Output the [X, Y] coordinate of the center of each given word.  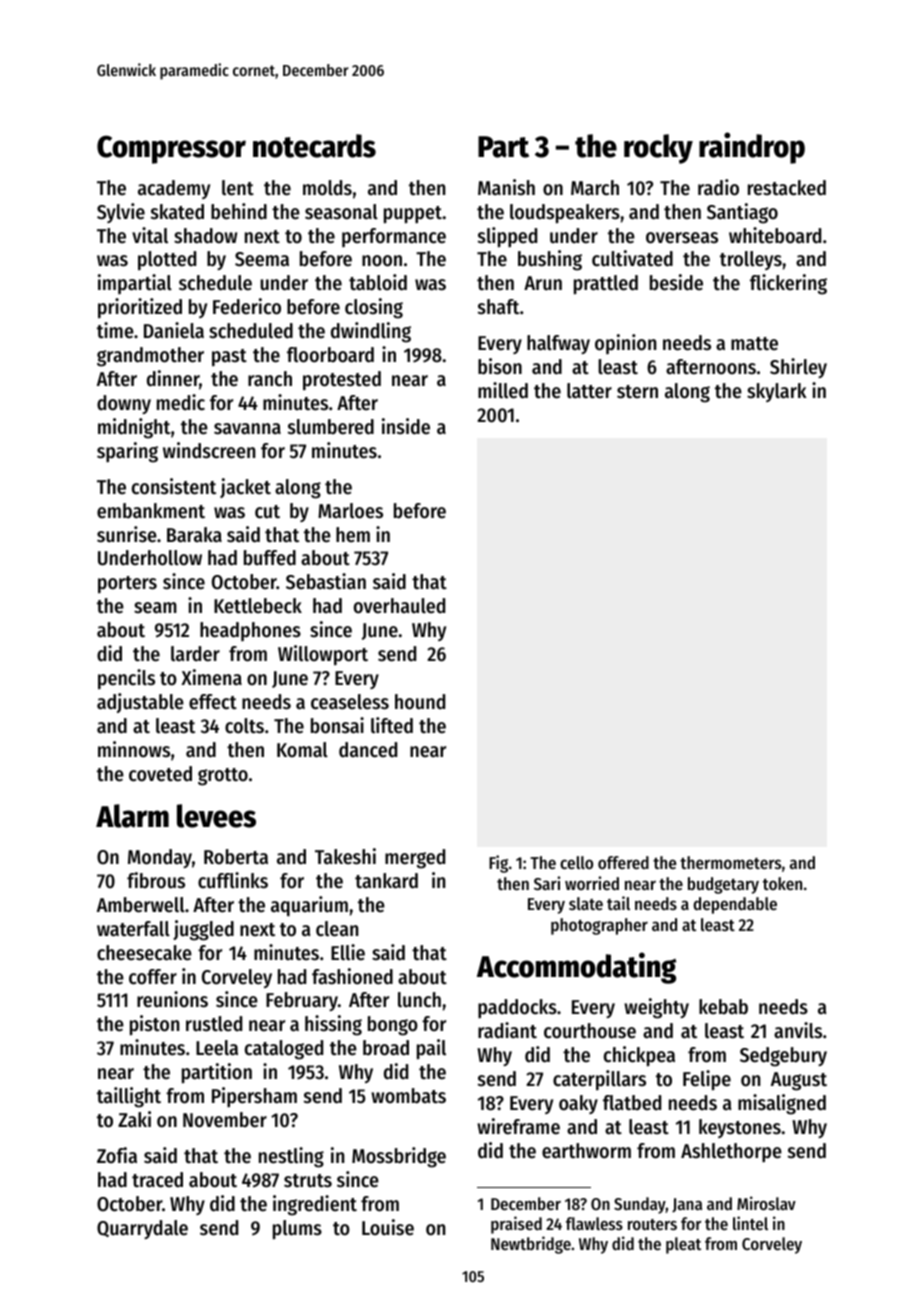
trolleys [751, 260]
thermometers [730, 862]
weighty [656, 1008]
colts [244, 726]
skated [177, 212]
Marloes [350, 511]
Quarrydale [142, 1229]
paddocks [517, 1008]
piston [154, 1025]
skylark [777, 392]
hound [420, 702]
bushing [550, 260]
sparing [127, 452]
